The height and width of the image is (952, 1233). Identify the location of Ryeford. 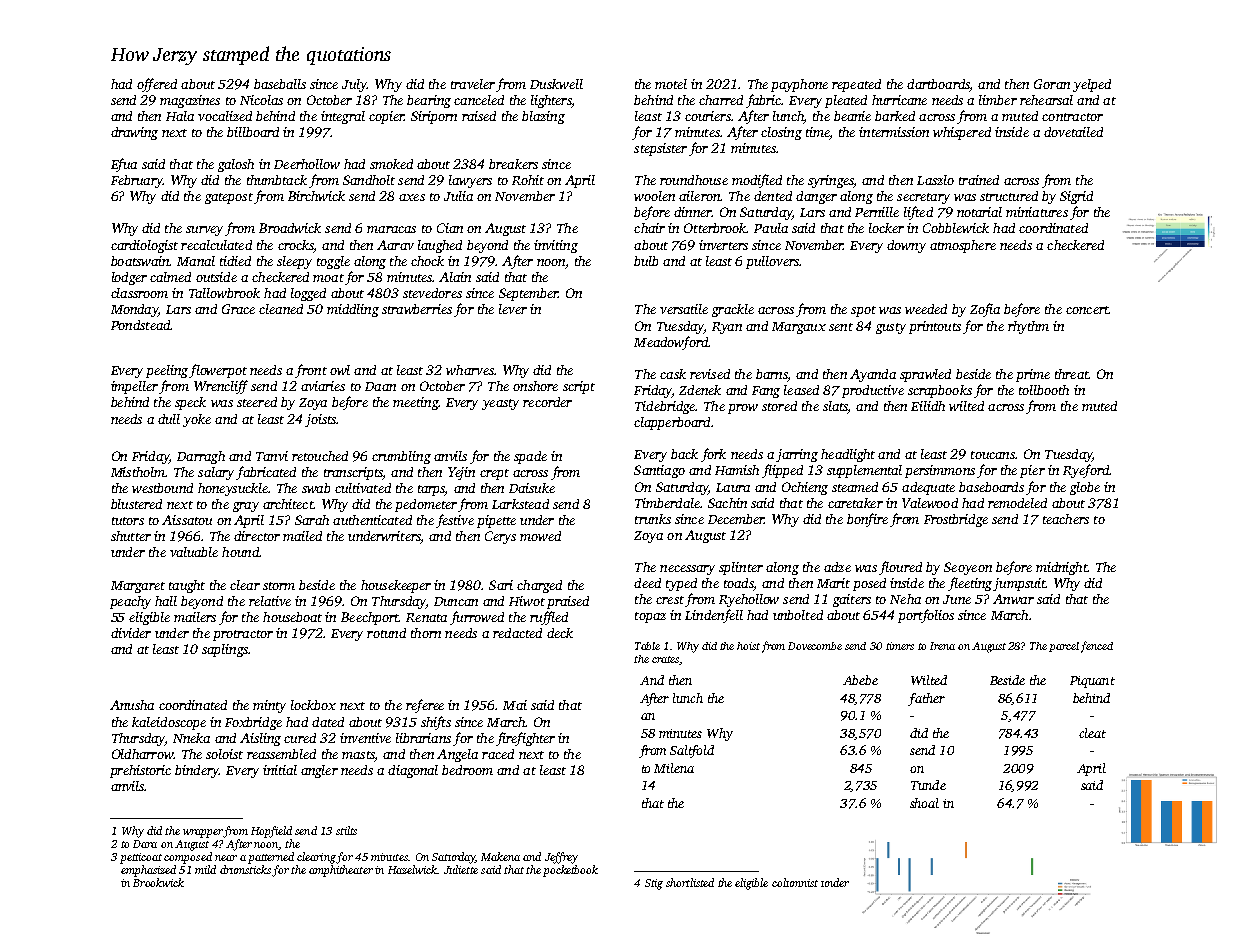
(1086, 471).
